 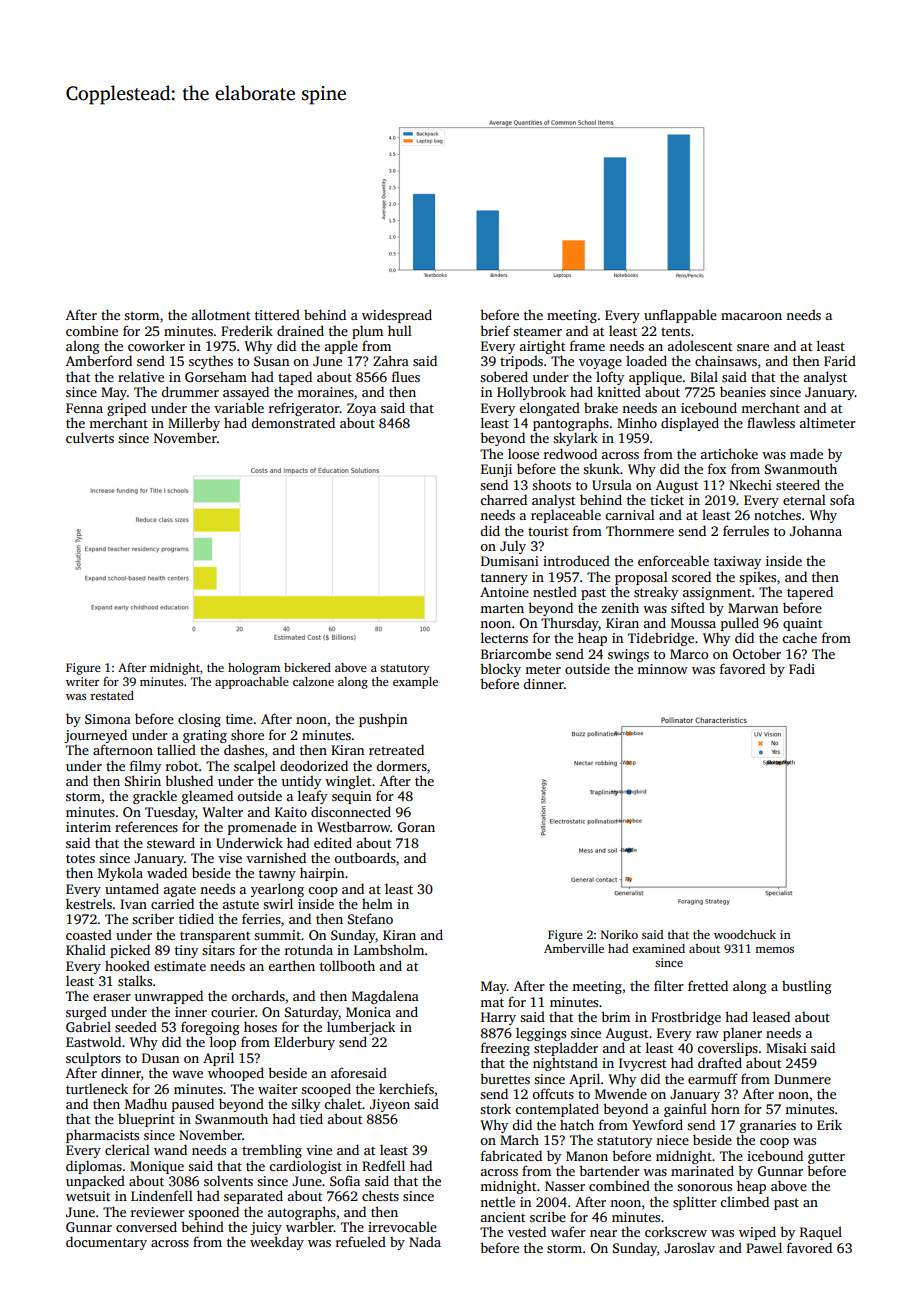 I want to click on tollbooth, so click(x=347, y=965).
